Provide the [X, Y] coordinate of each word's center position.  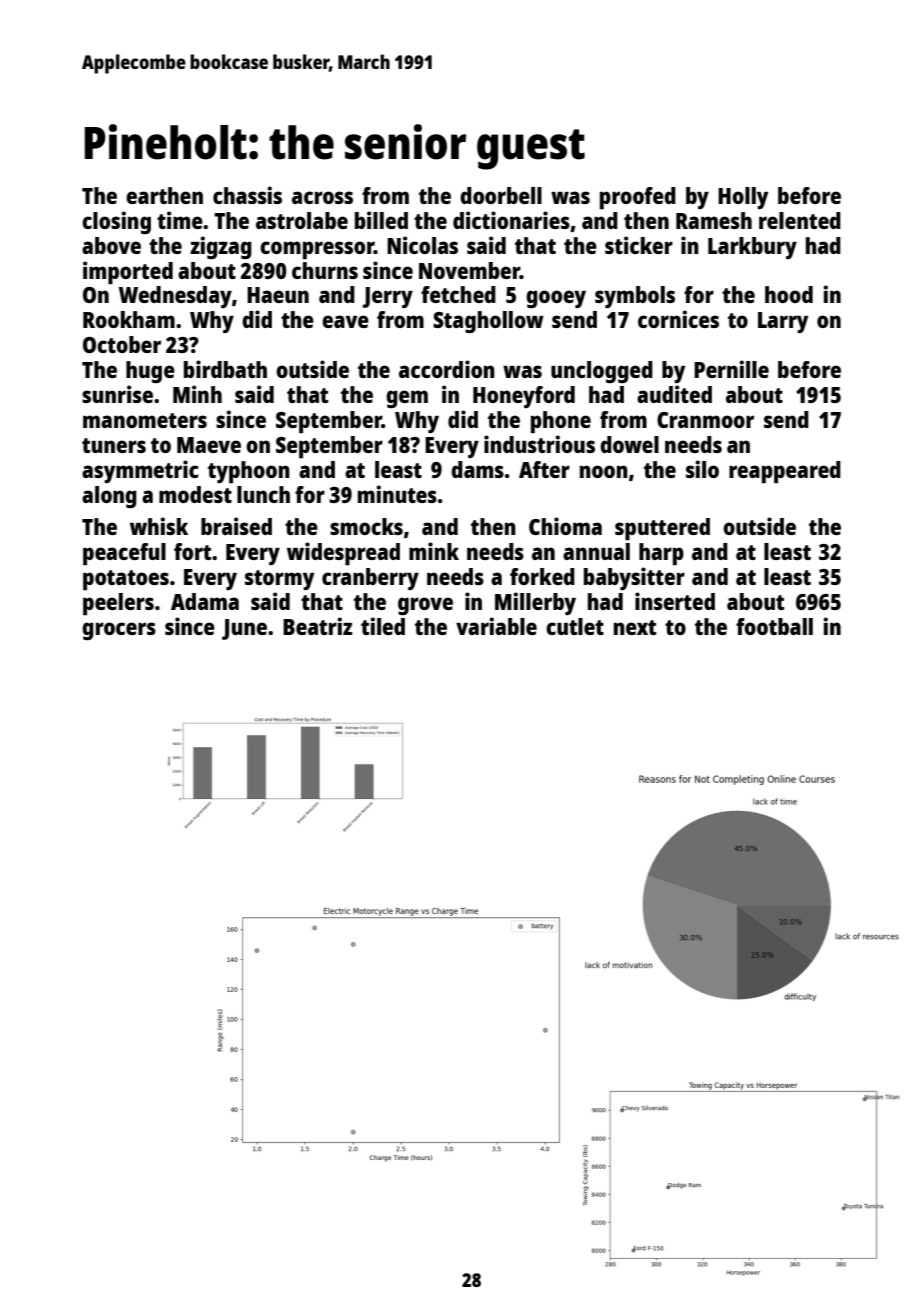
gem [407, 399]
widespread [343, 554]
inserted [675, 601]
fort [192, 551]
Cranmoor [705, 420]
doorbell [501, 195]
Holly [743, 198]
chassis [247, 195]
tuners [114, 445]
